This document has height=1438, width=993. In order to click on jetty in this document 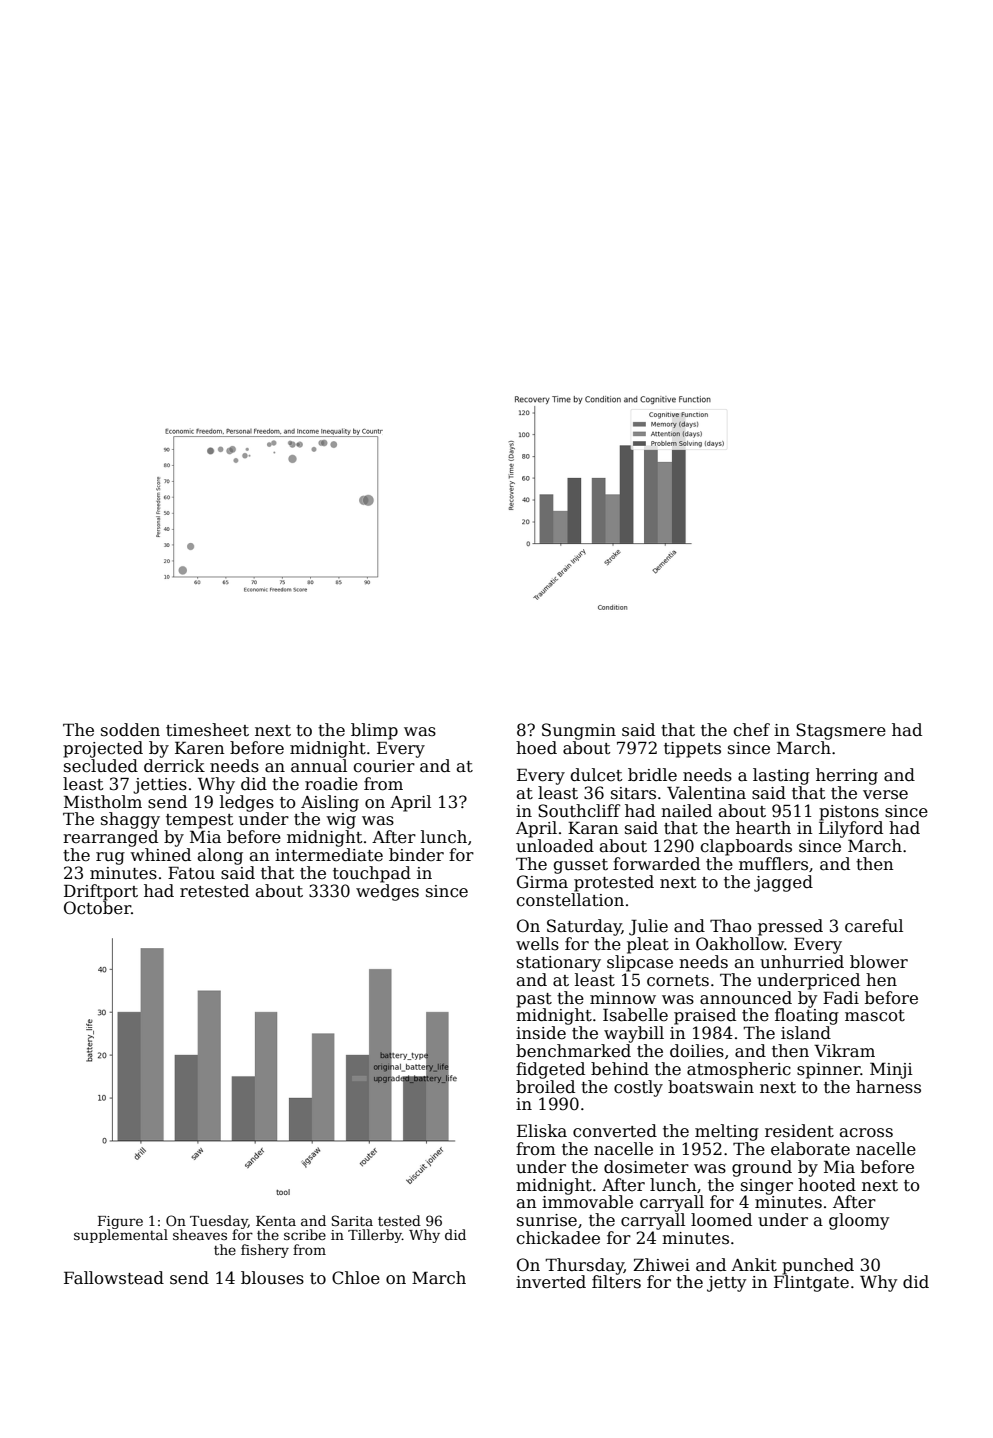, I will do `click(726, 1284)`.
